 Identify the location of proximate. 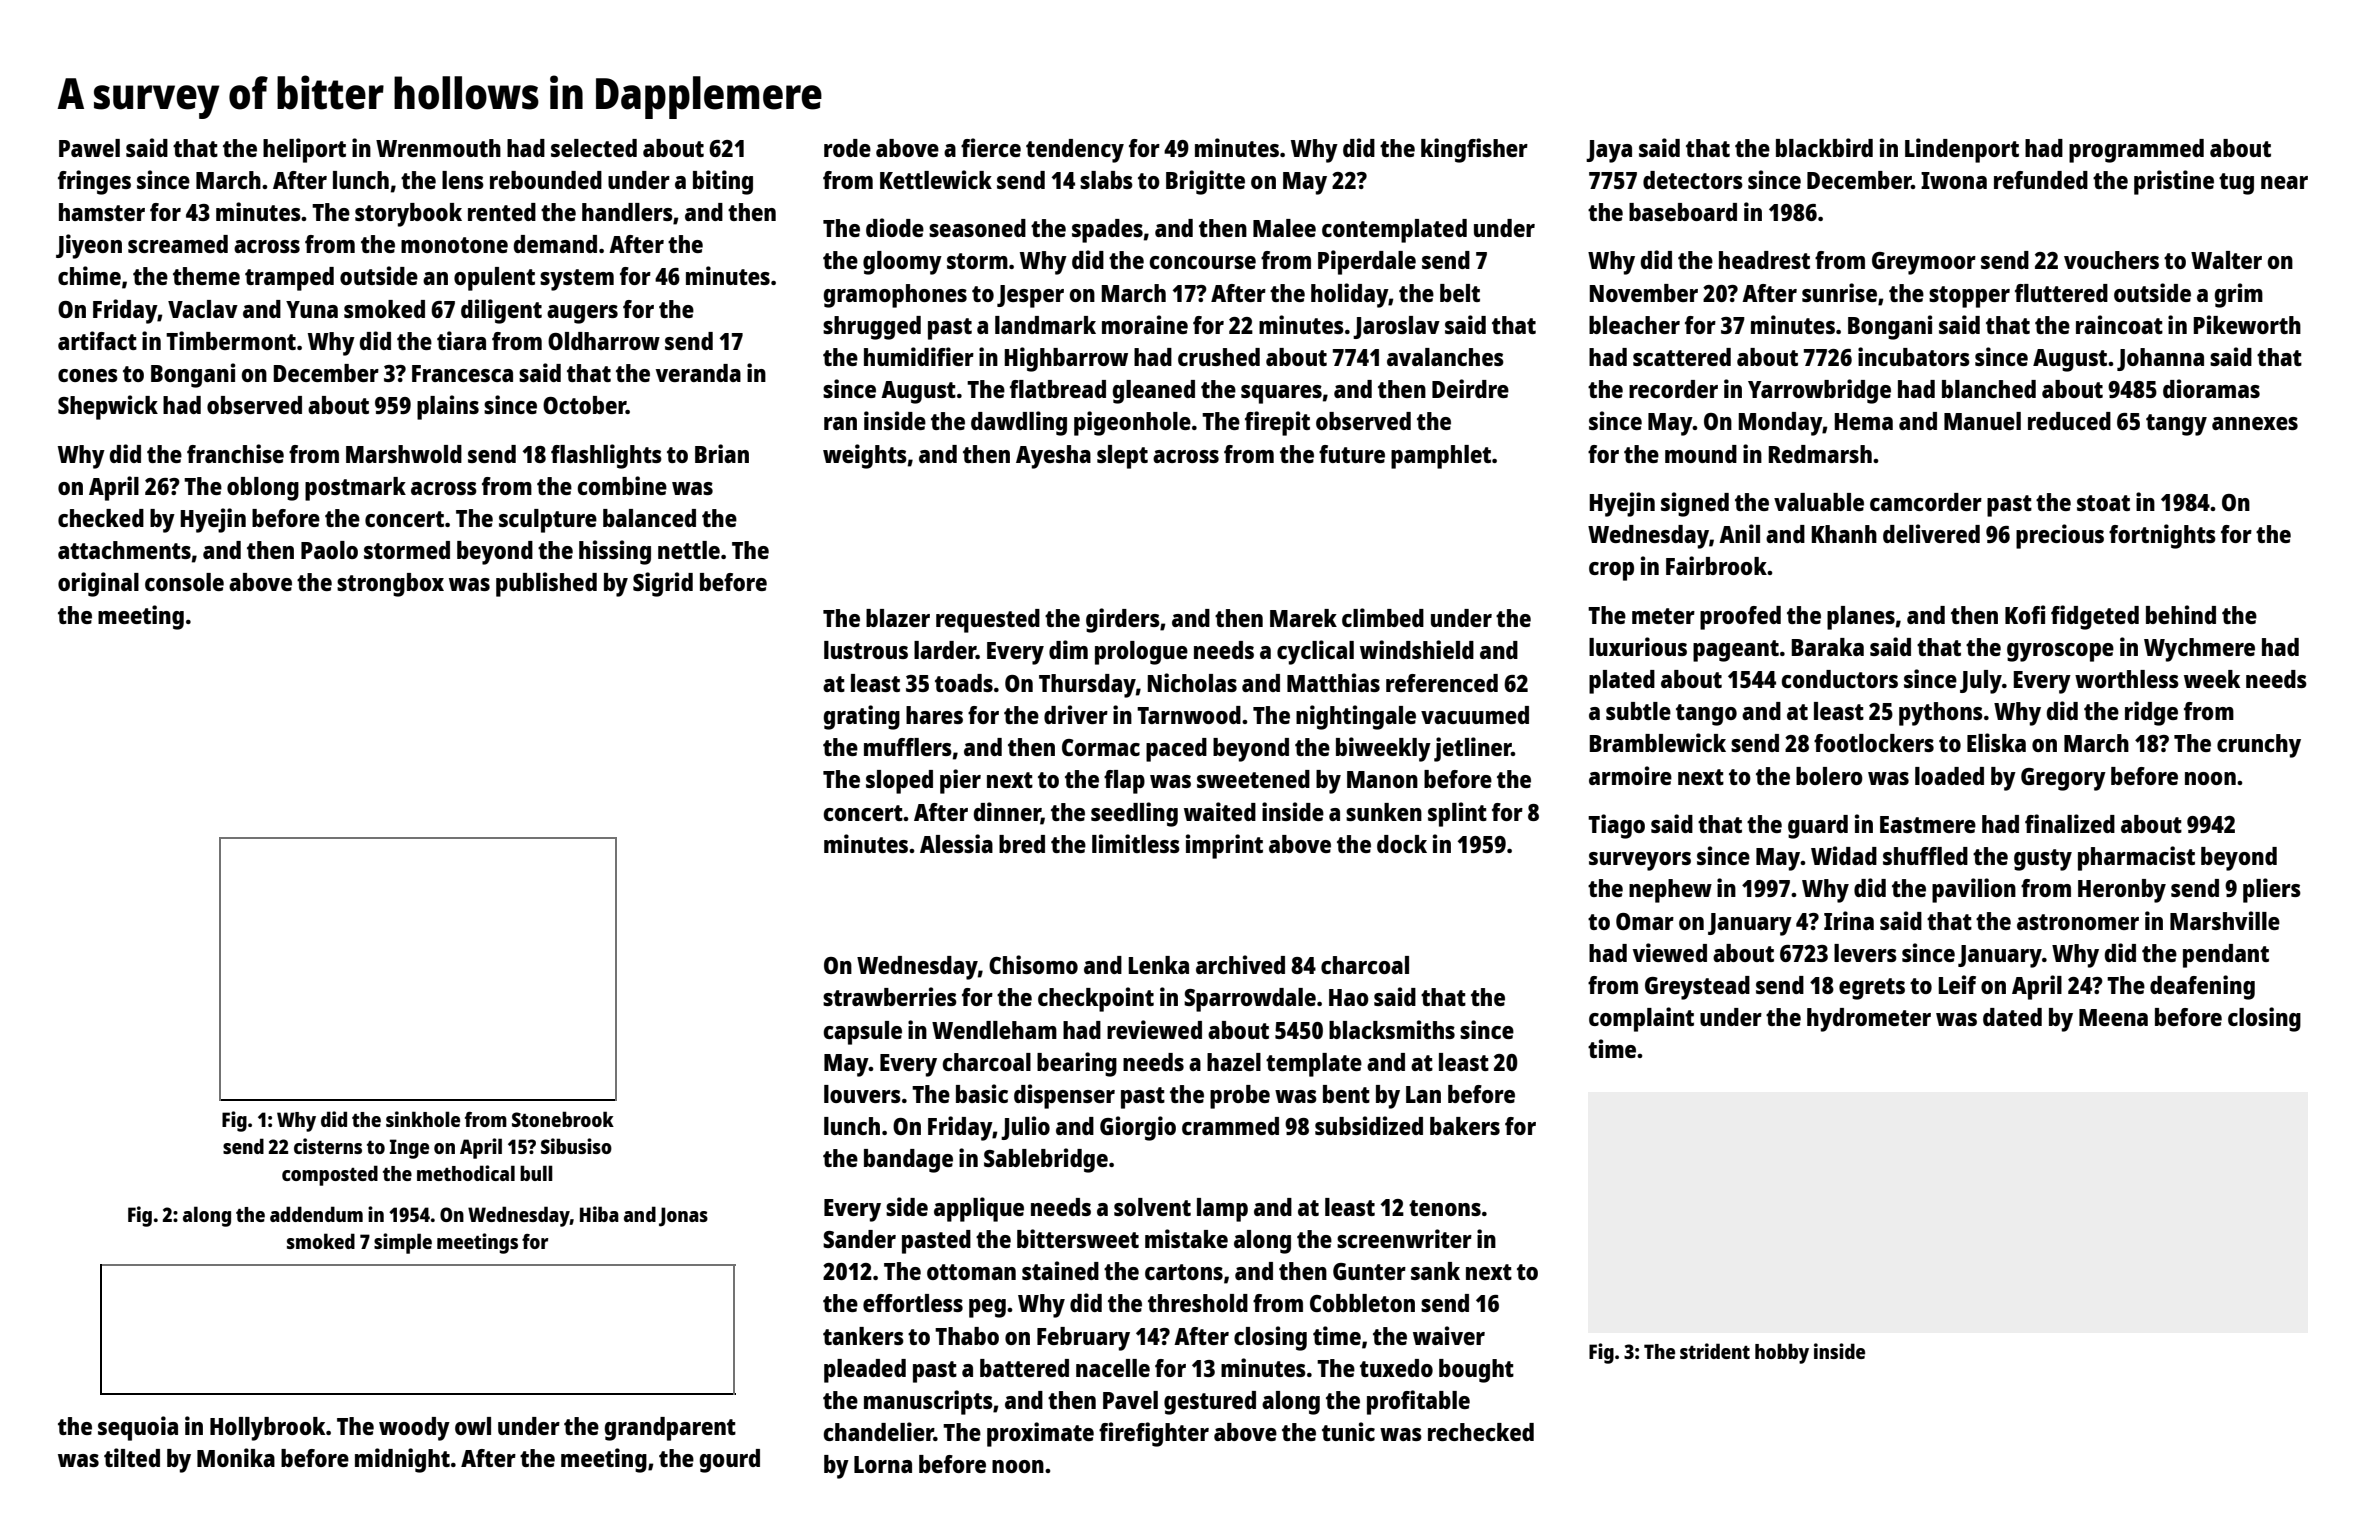
(1040, 1434).
